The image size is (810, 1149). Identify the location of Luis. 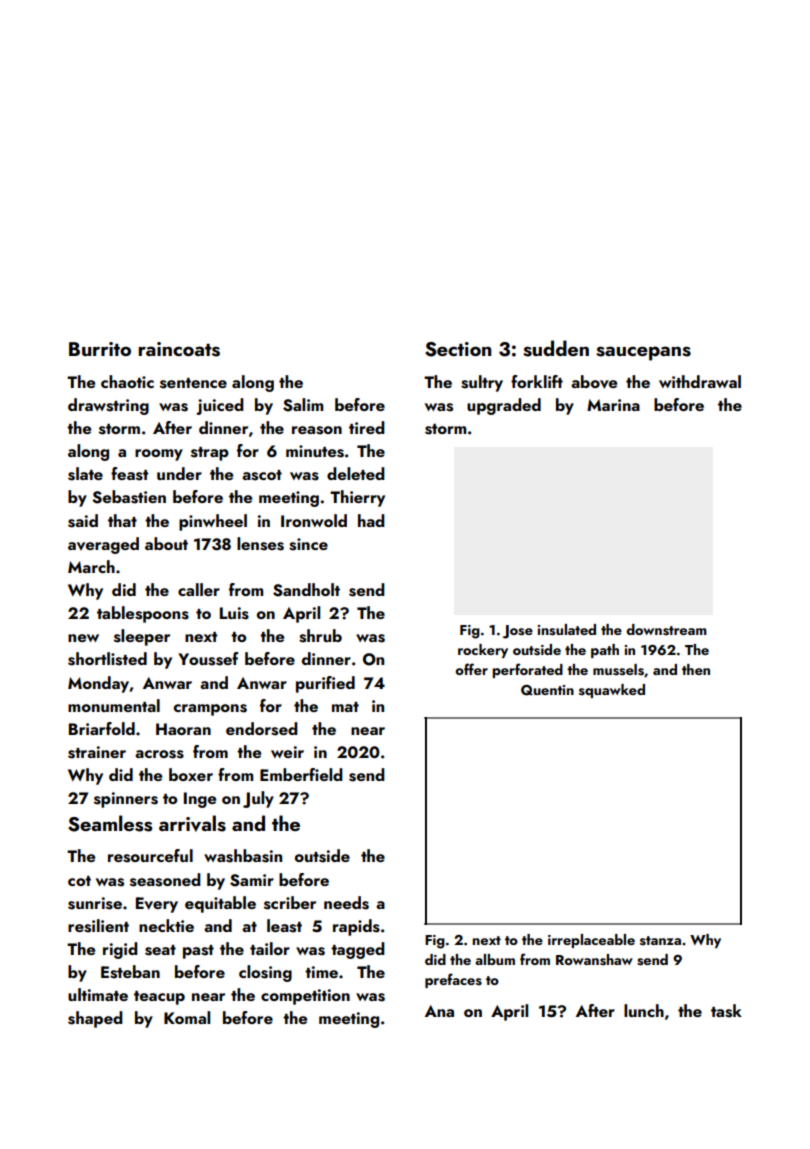
(234, 613).
